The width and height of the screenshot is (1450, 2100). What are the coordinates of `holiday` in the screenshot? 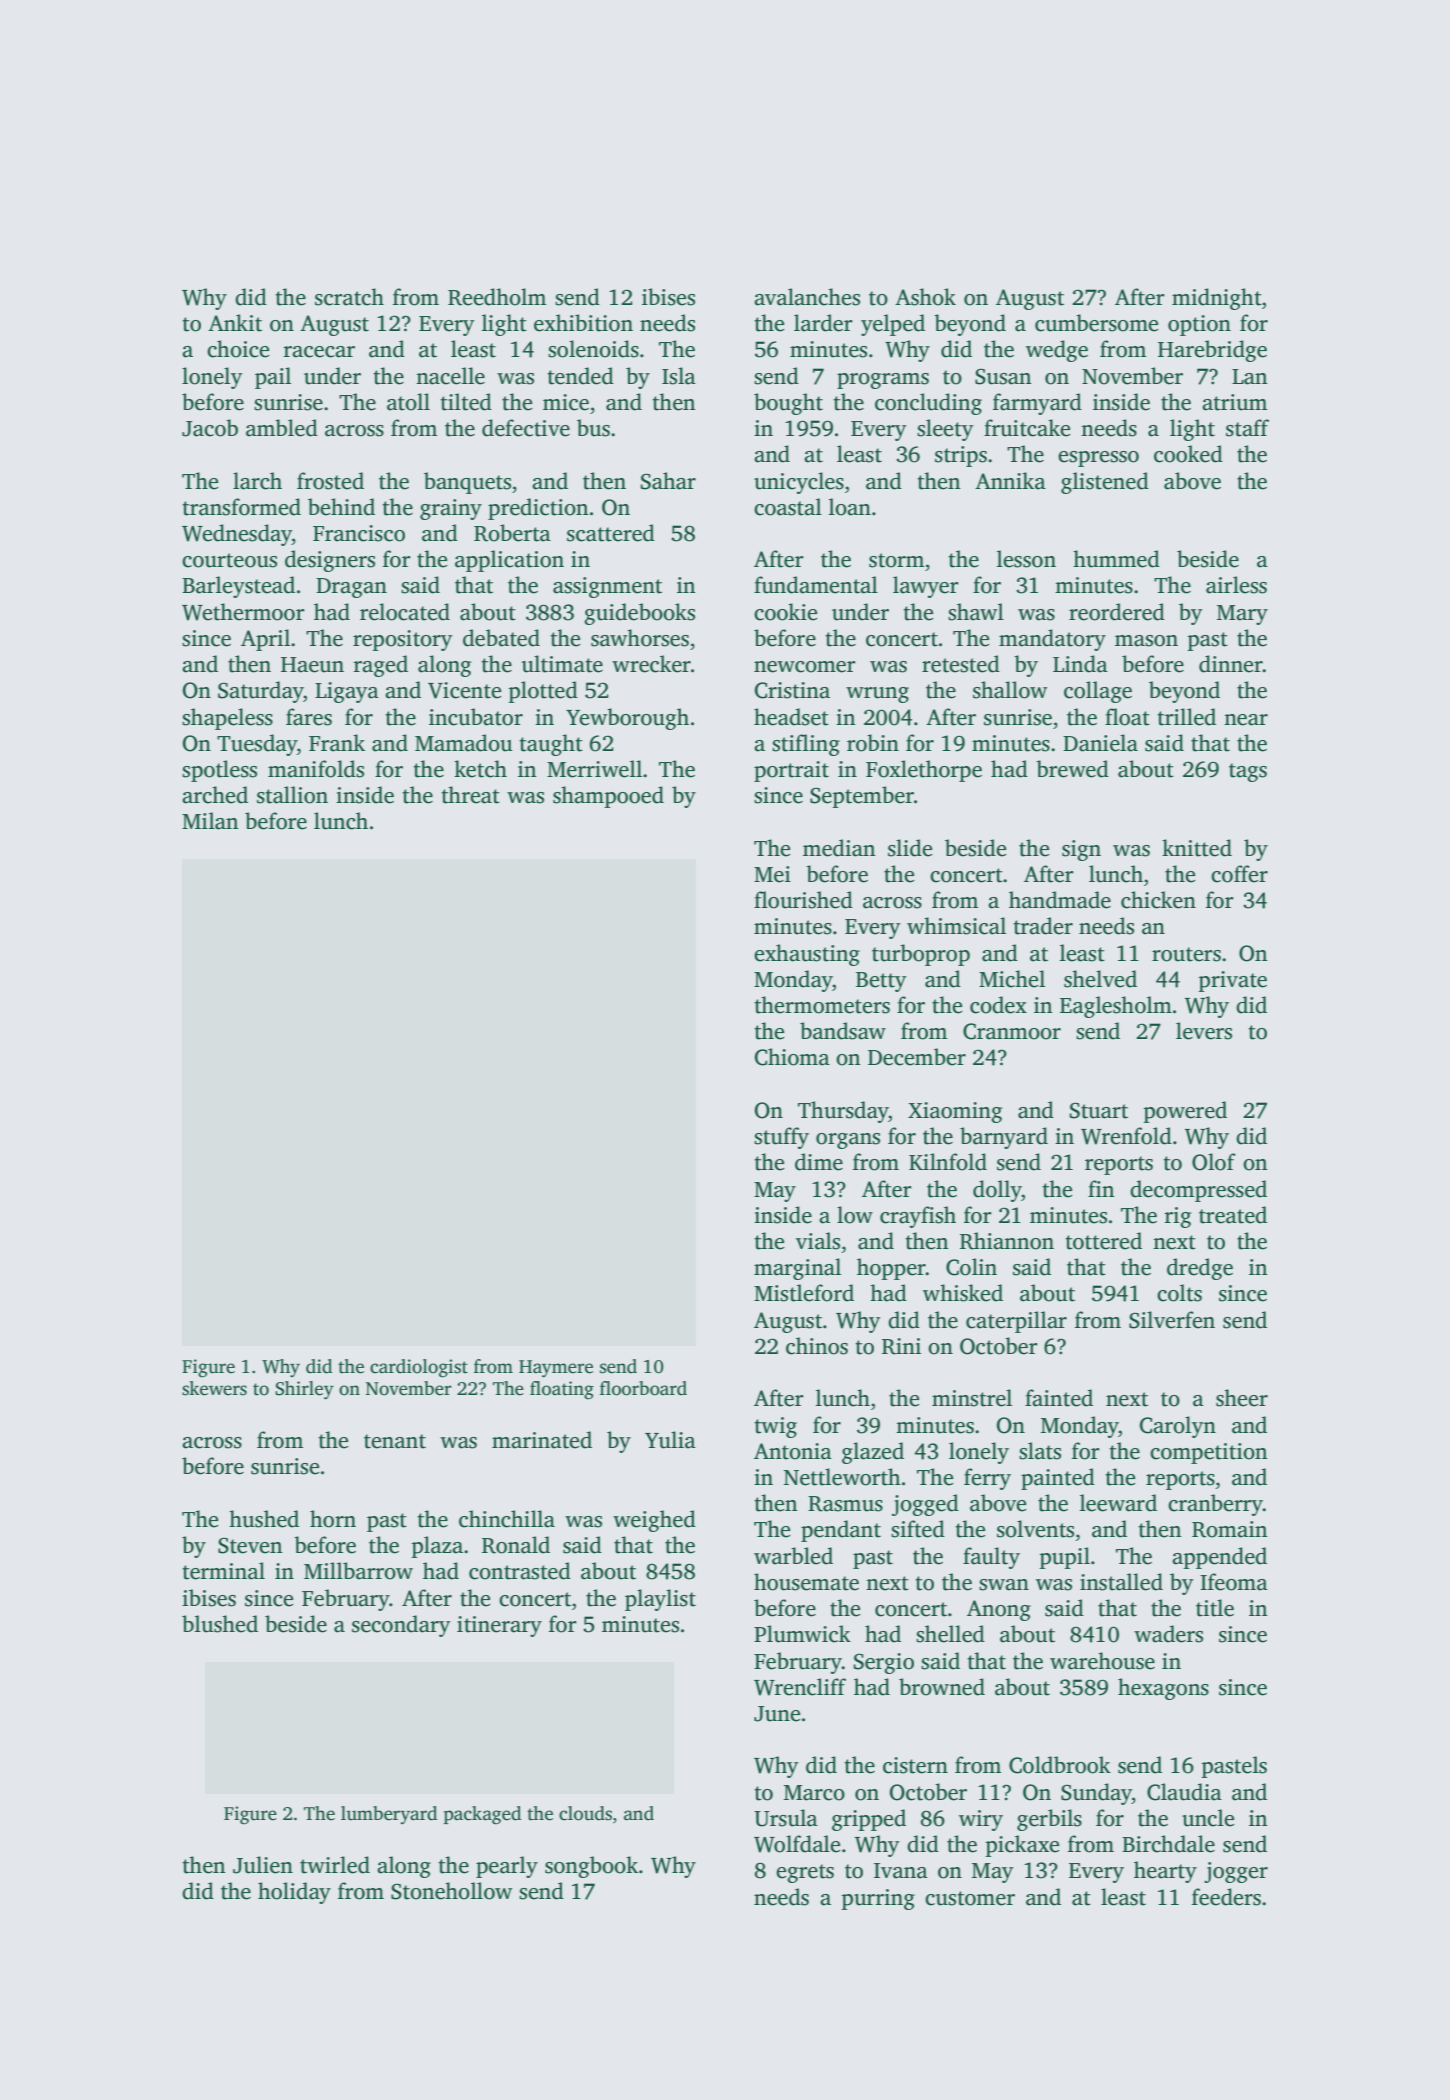 It's located at (294, 1893).
